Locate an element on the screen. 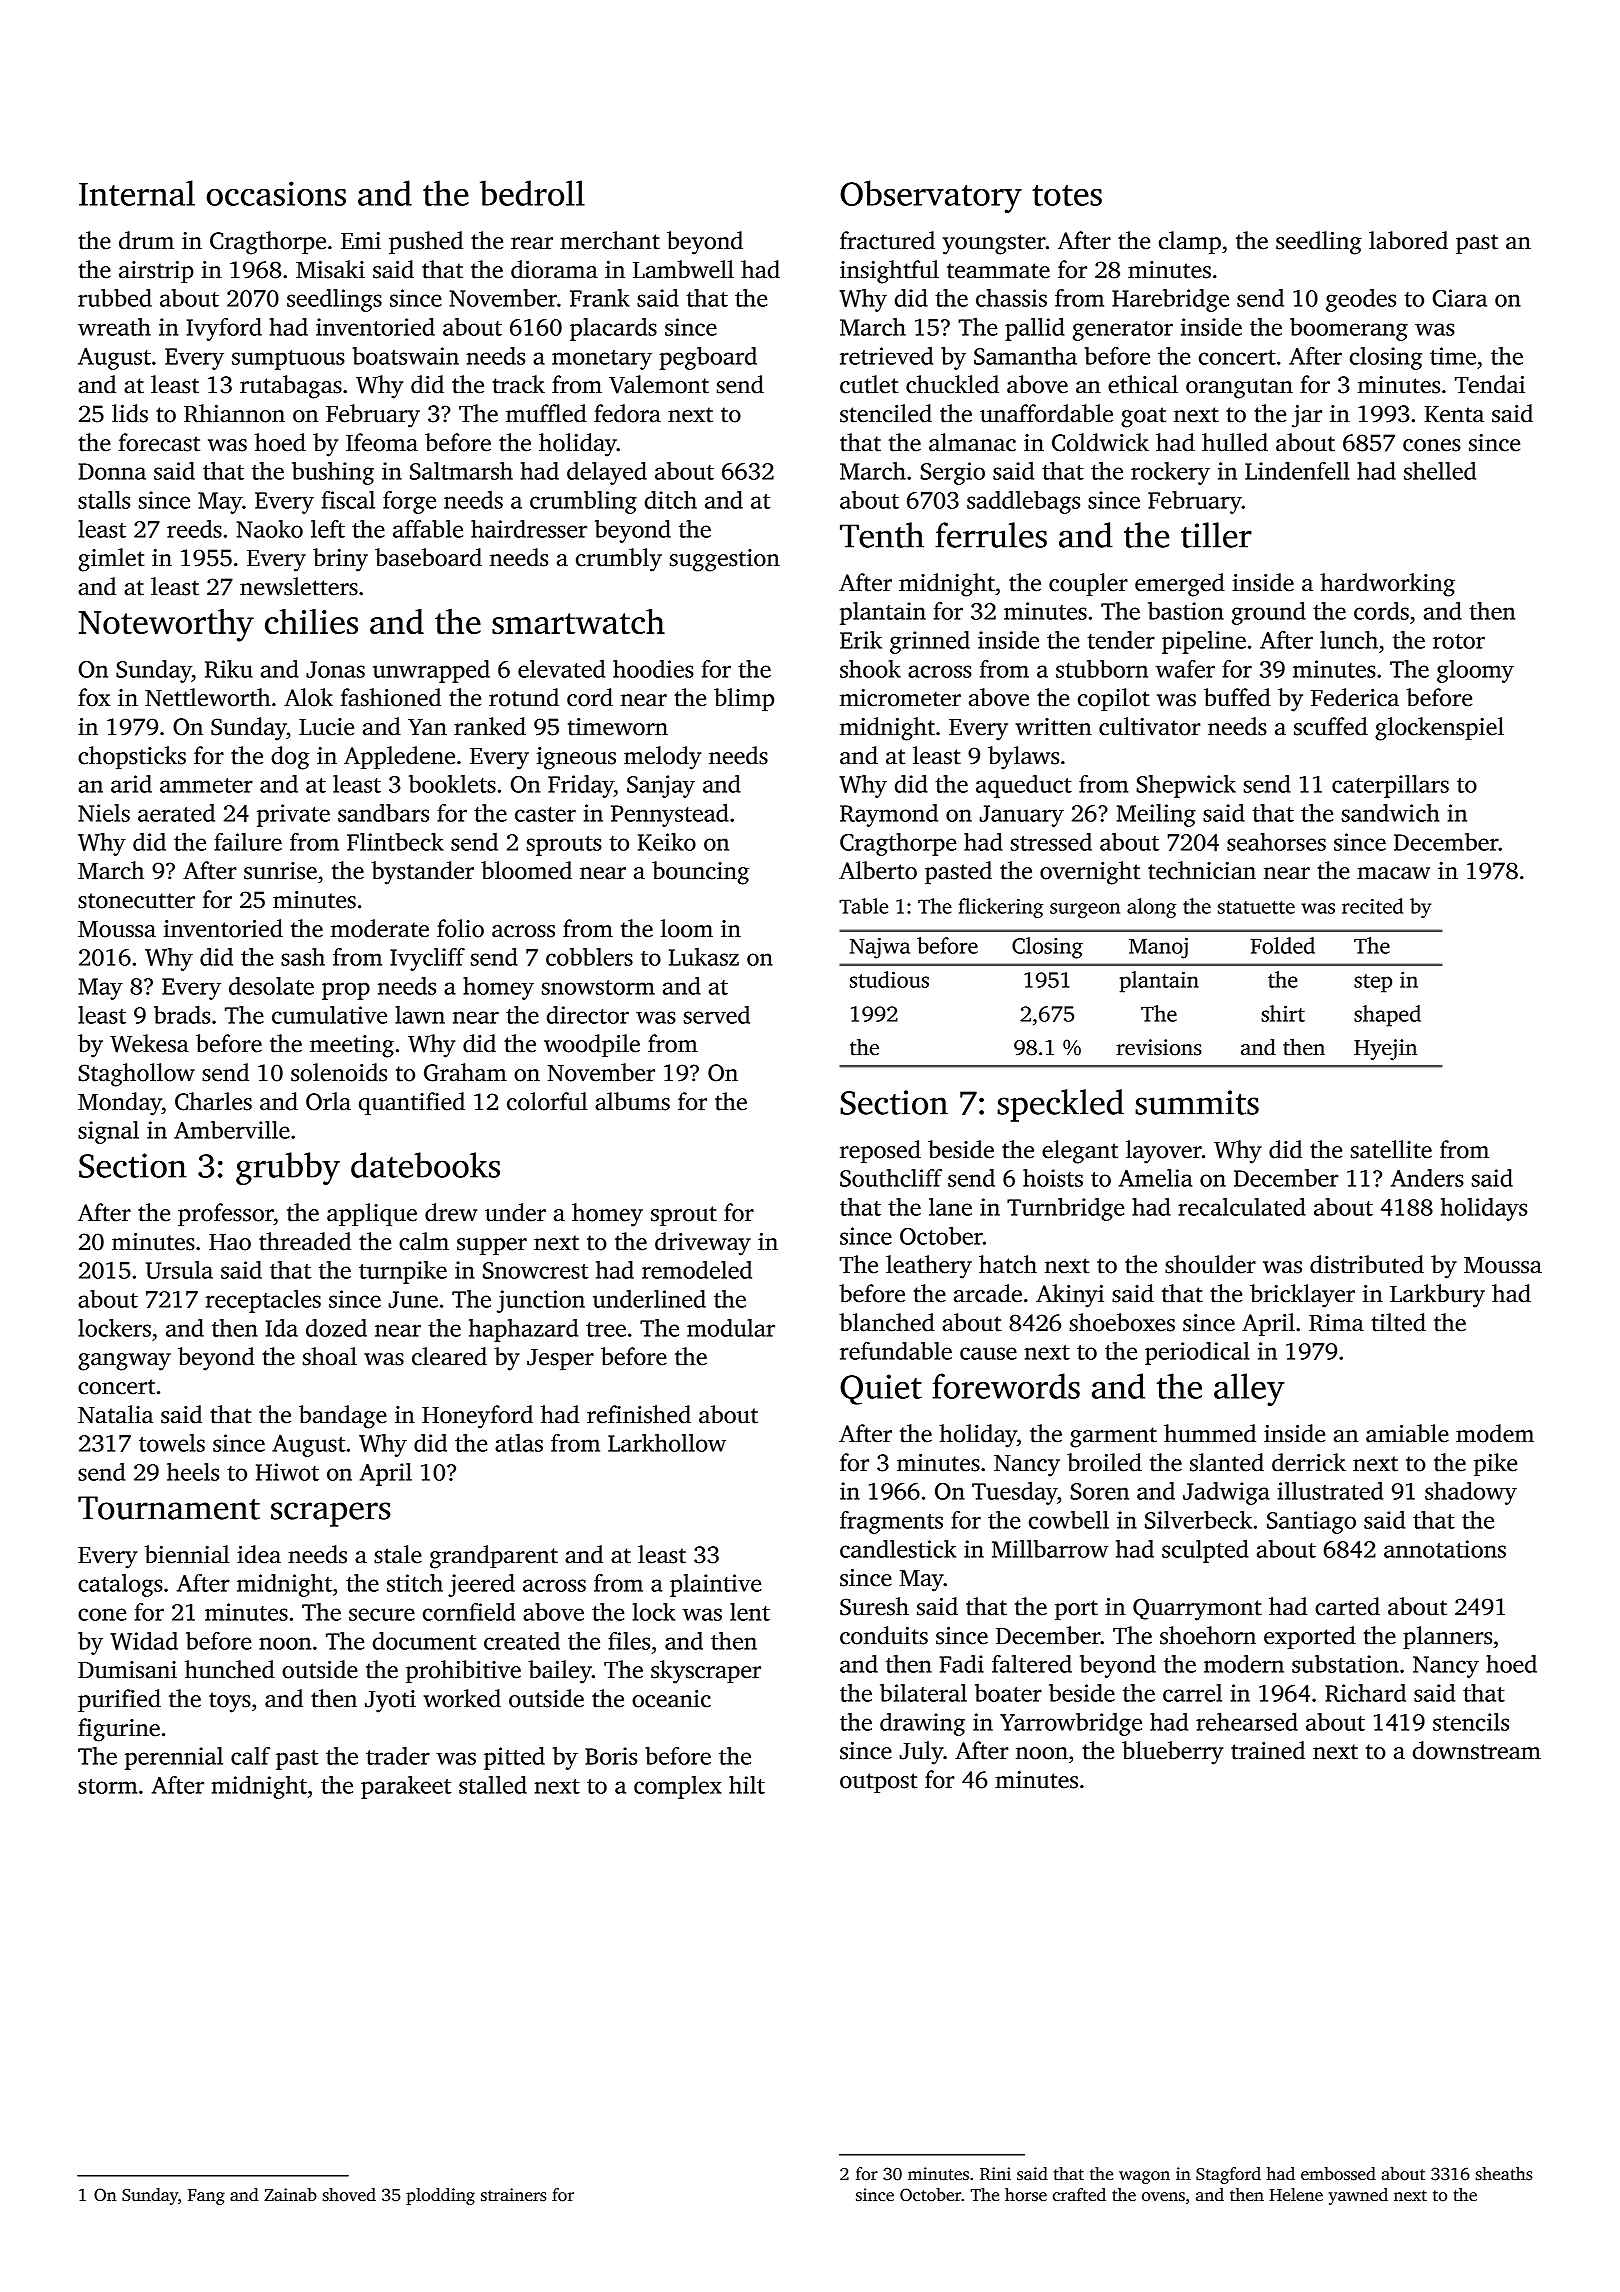 This screenshot has width=1620, height=2292. Stagford is located at coordinates (1228, 2175).
